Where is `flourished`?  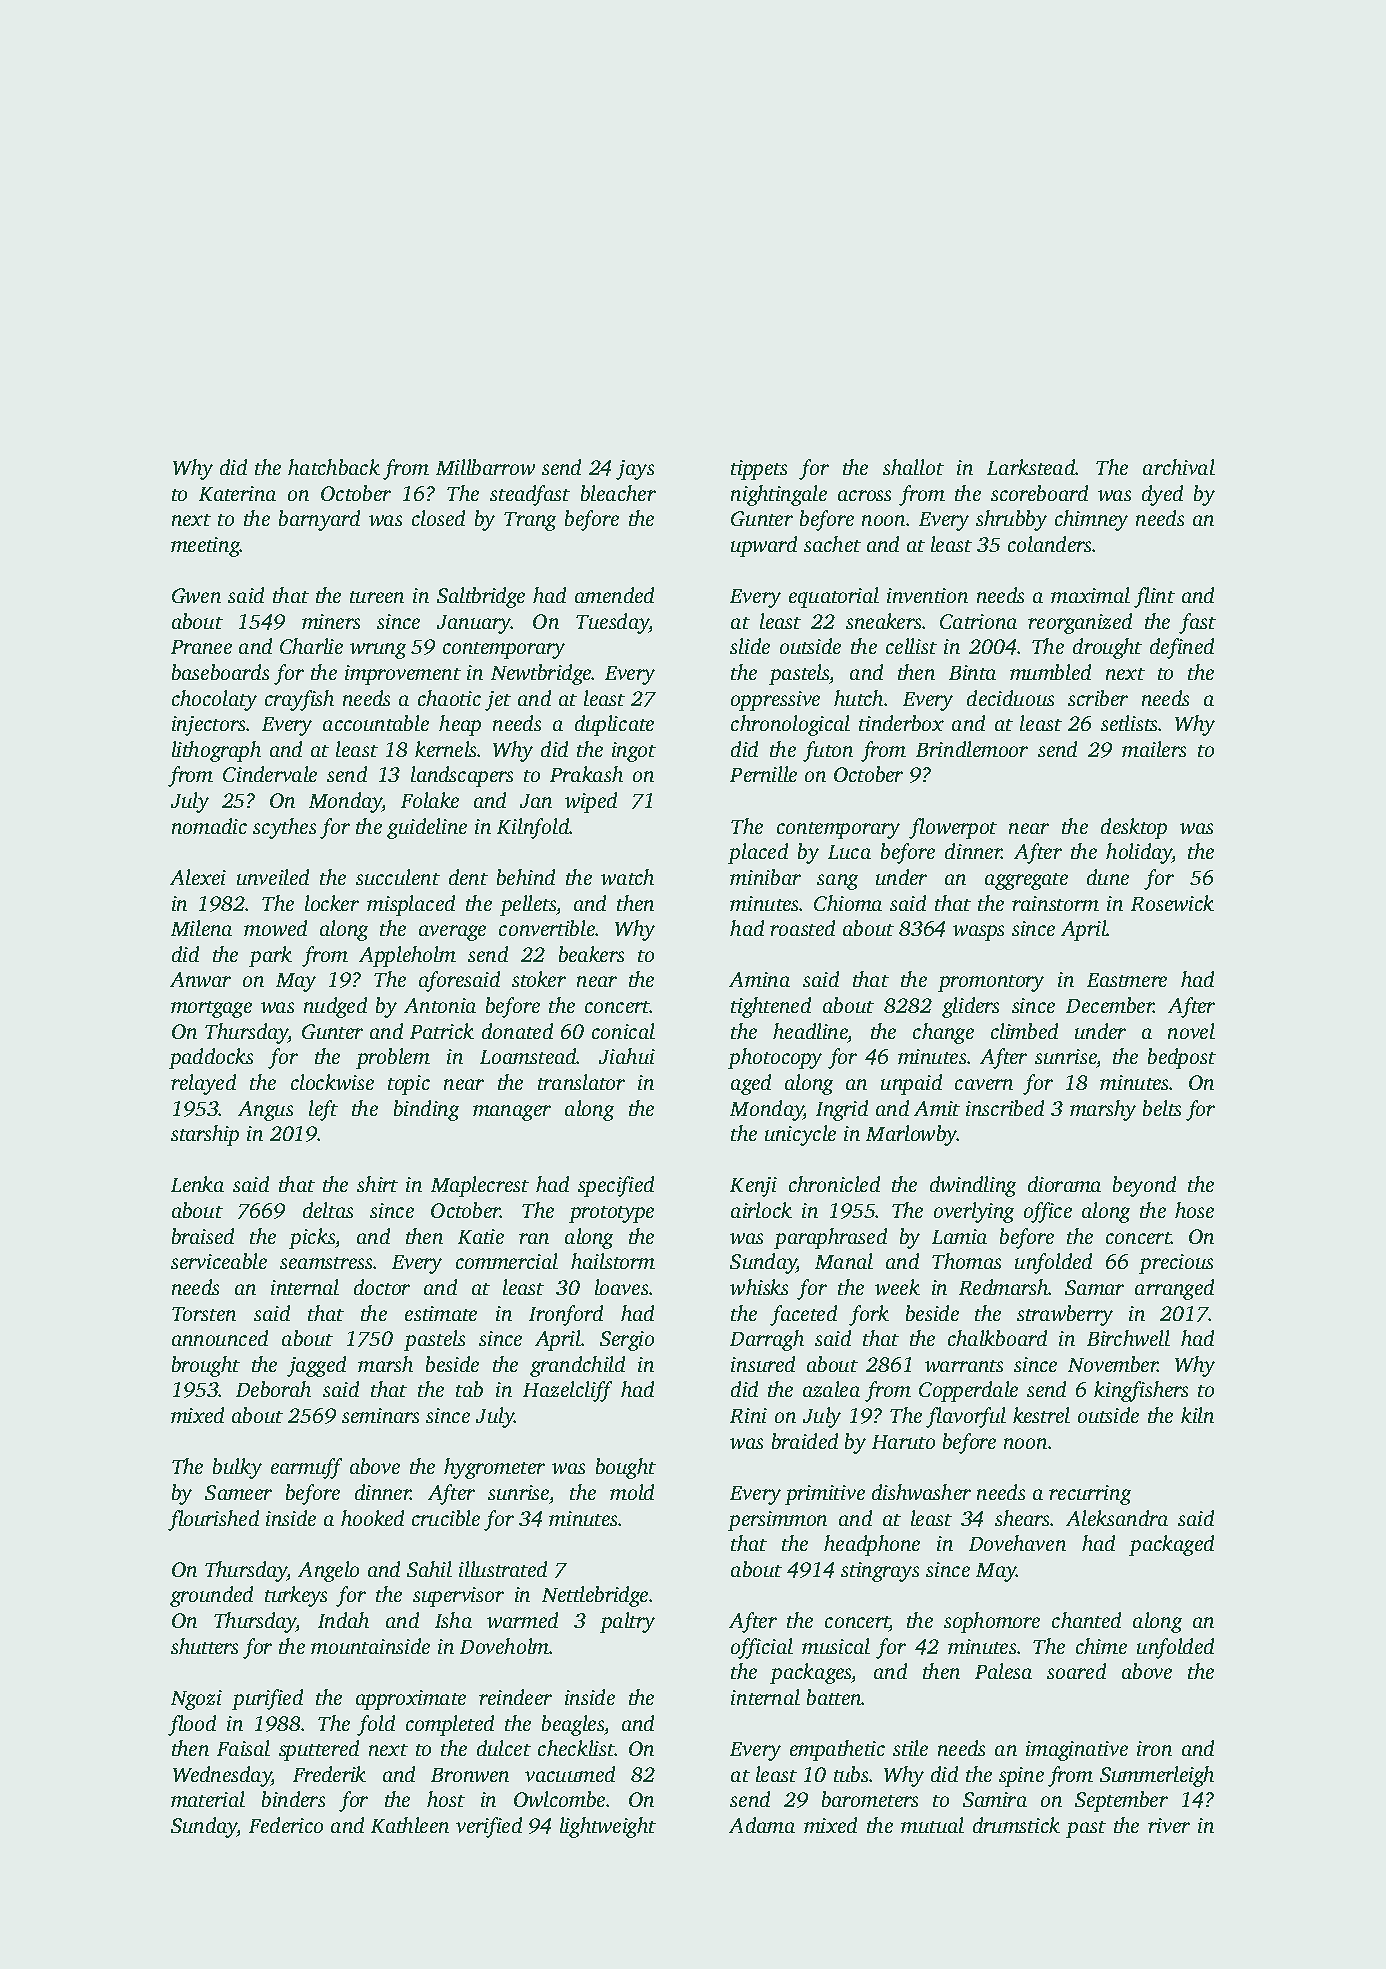
flourished is located at coordinates (213, 1520).
